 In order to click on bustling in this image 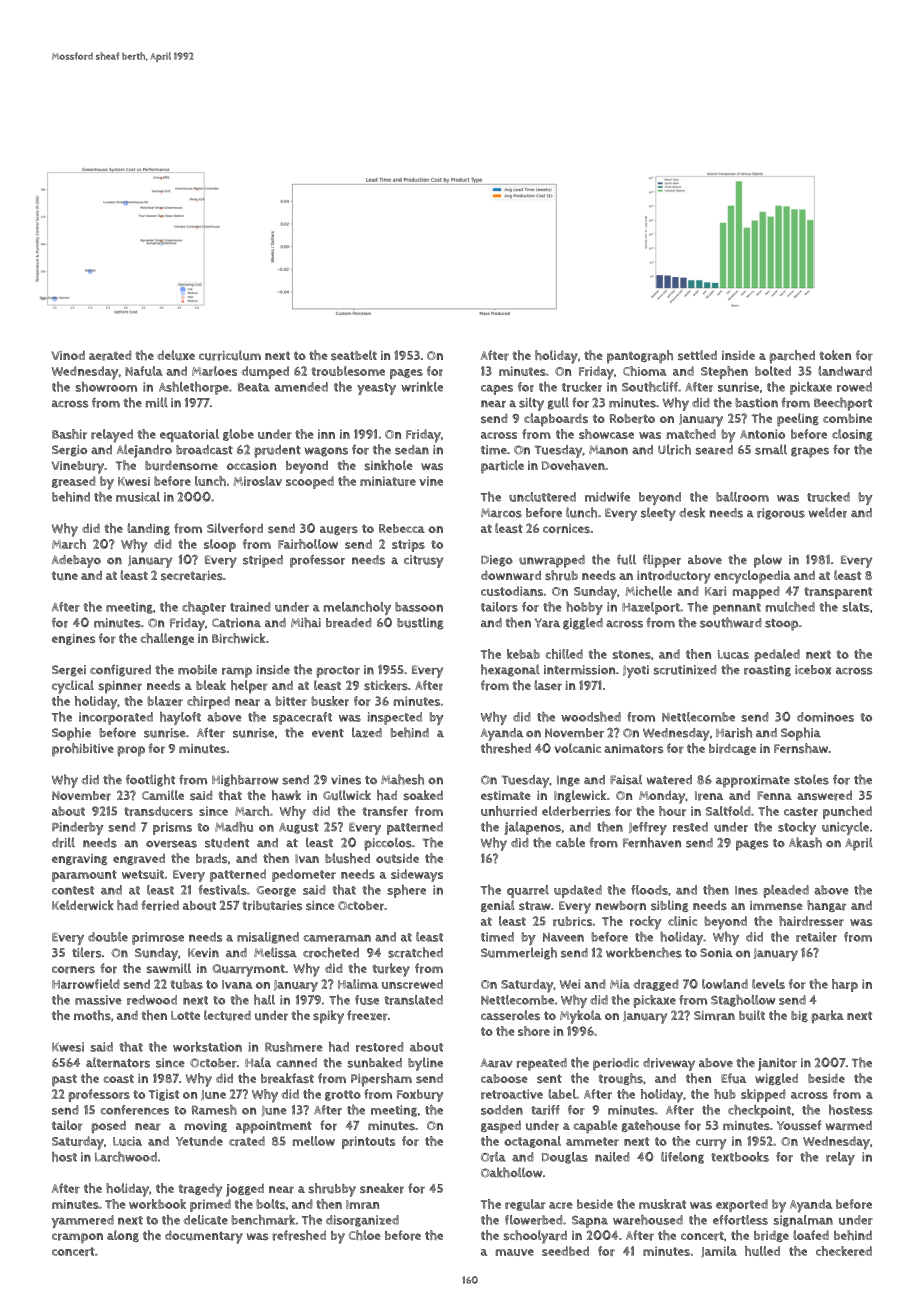, I will do `click(420, 623)`.
